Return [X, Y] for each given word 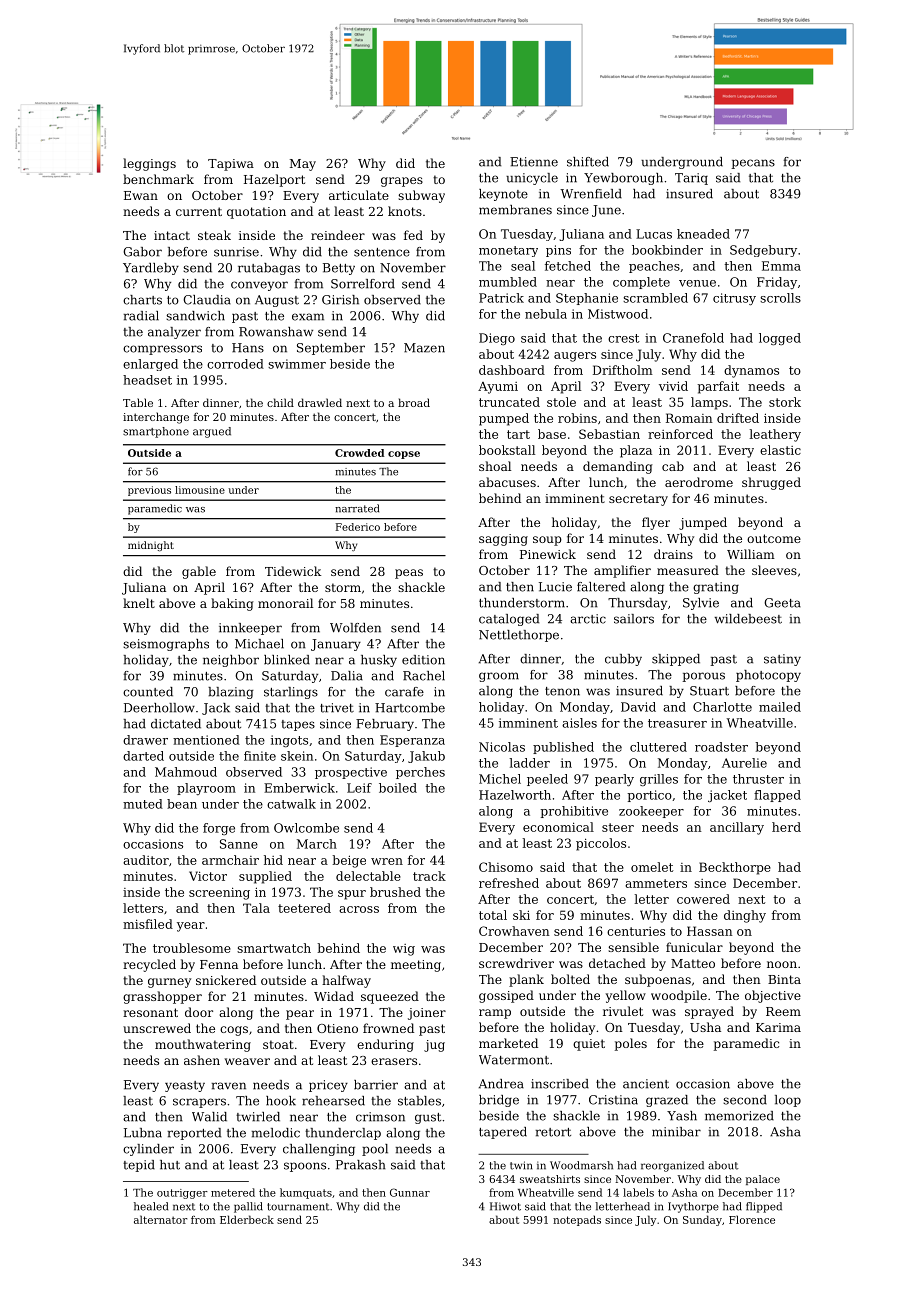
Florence [752, 1219]
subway [421, 196]
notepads [577, 1220]
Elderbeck [247, 1219]
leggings [149, 164]
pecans [753, 164]
